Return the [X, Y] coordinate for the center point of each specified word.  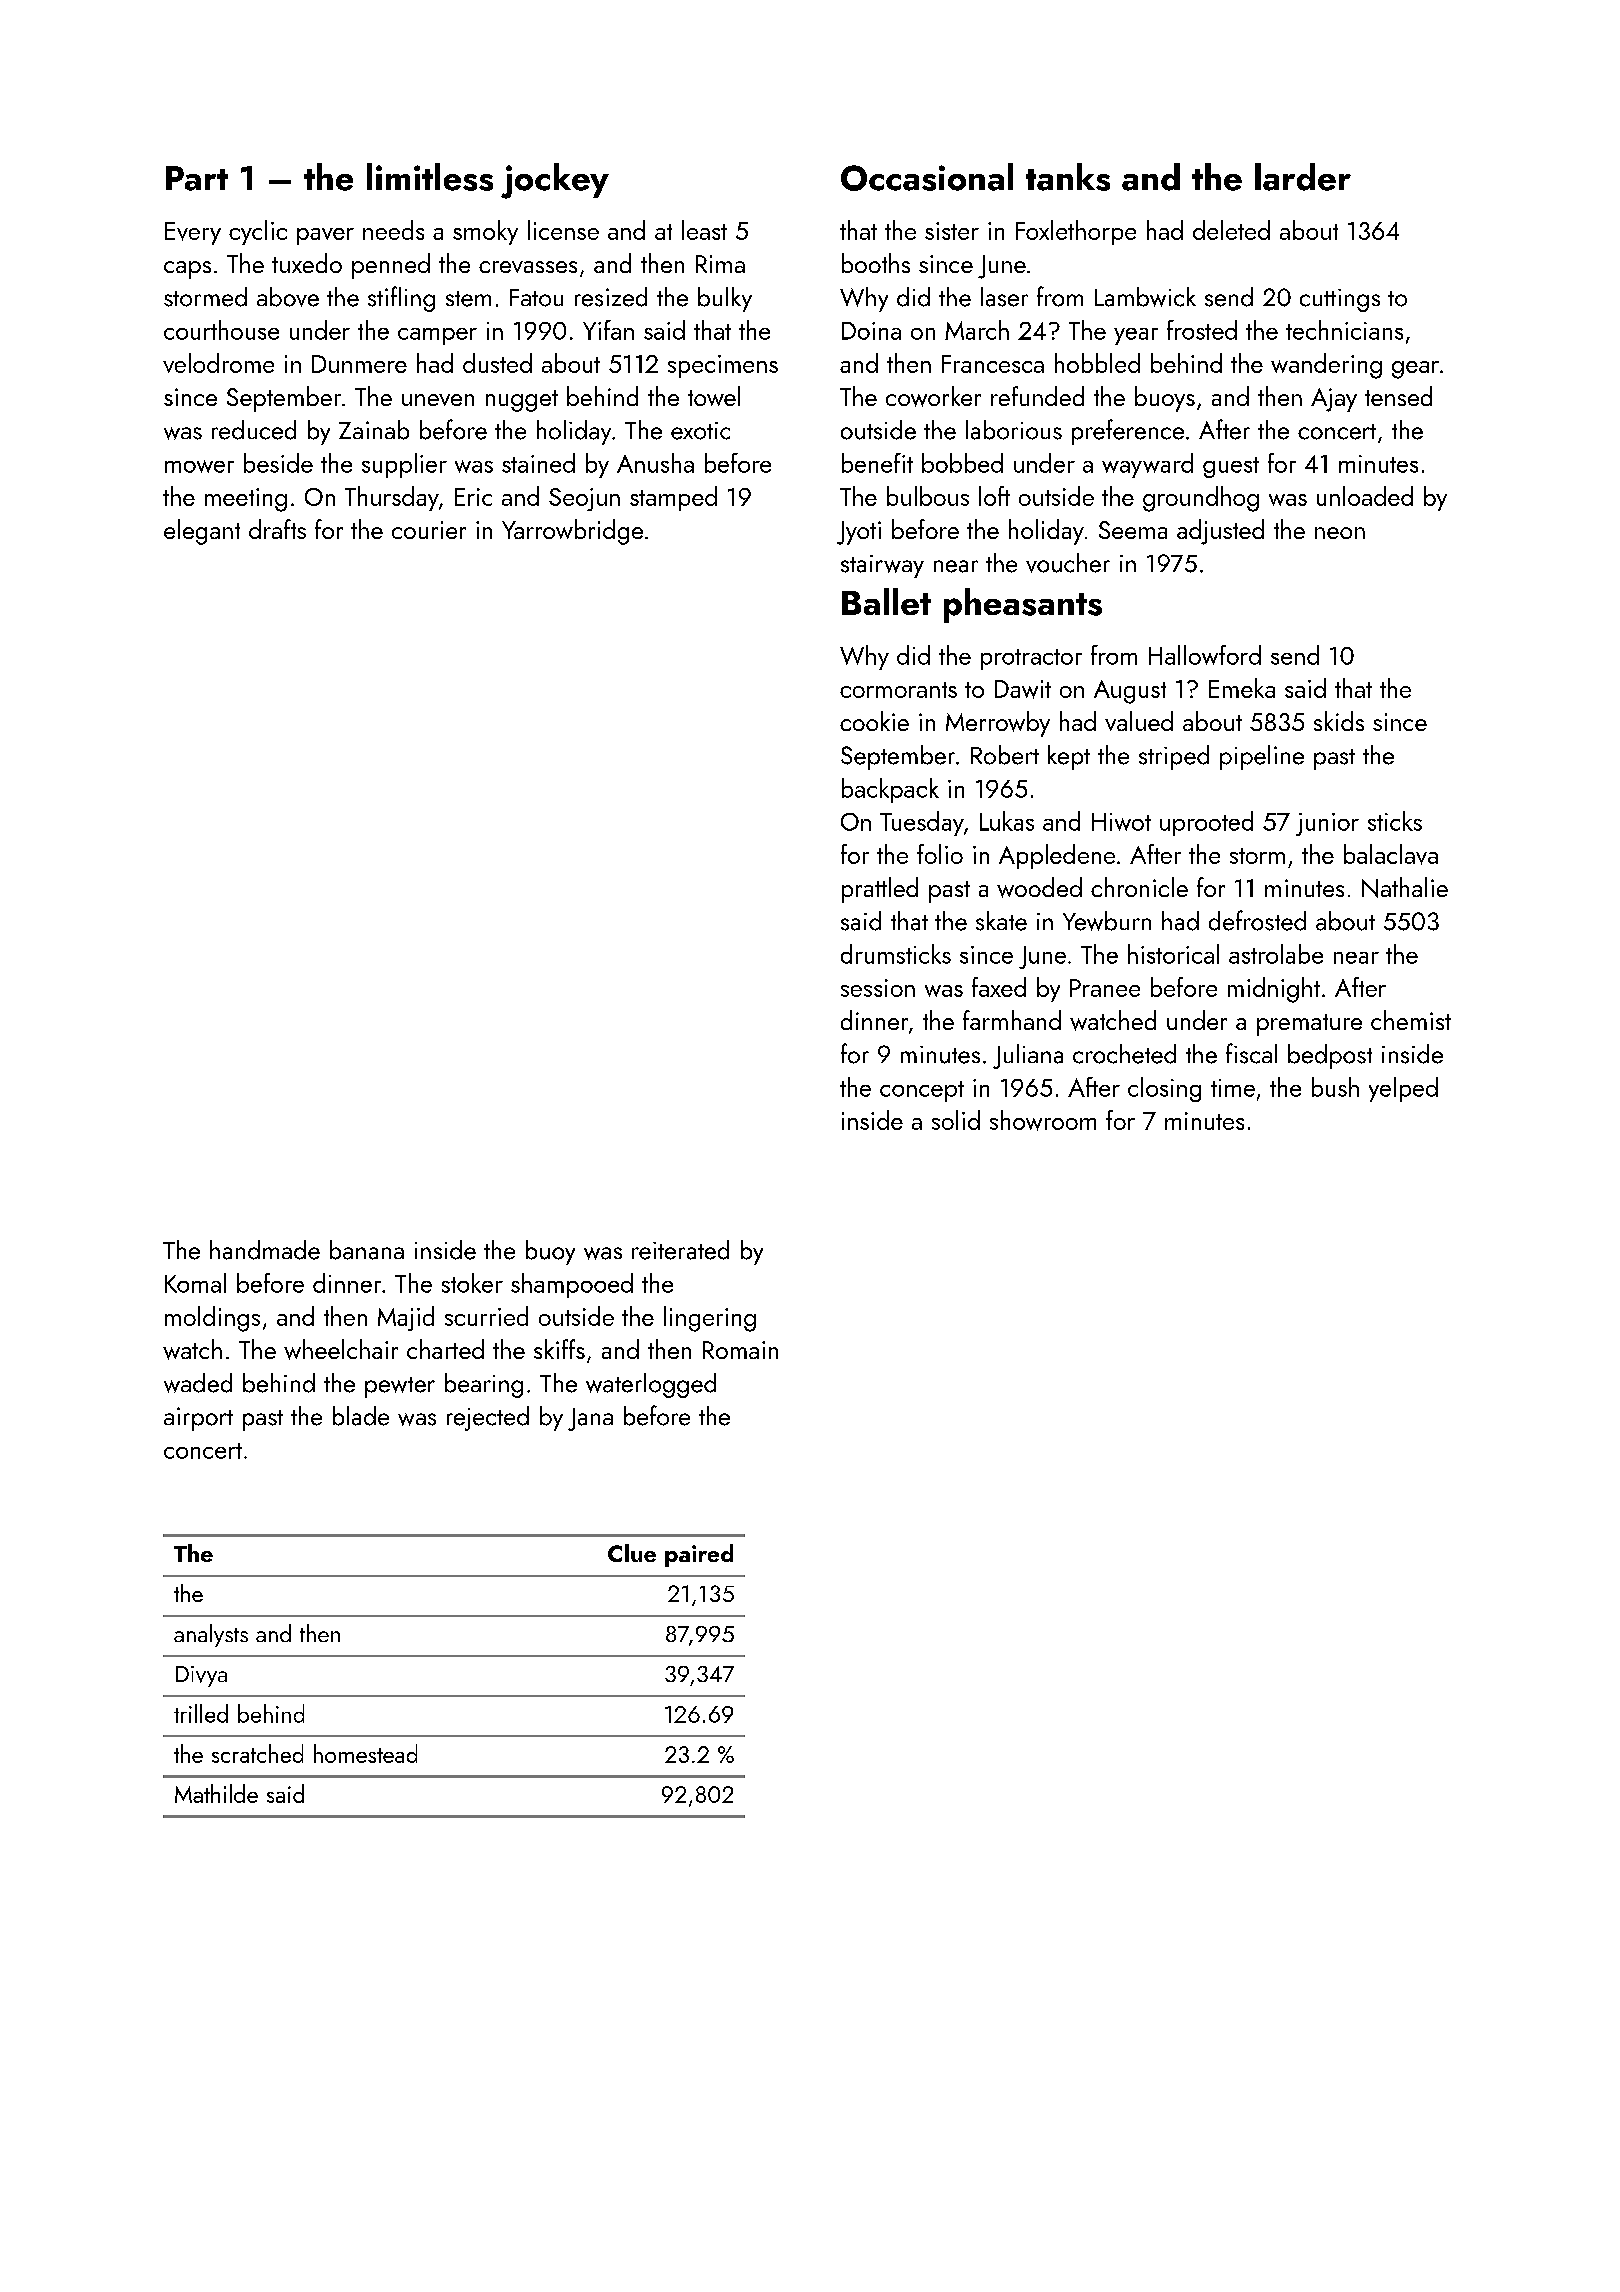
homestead [365, 1753]
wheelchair [341, 1349]
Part [197, 178]
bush [1335, 1087]
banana [367, 1250]
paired [699, 1555]
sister [952, 231]
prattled [880, 890]
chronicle [1139, 887]
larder [1303, 177]
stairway [882, 566]
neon [1340, 533]
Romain [740, 1350]
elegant [202, 532]
